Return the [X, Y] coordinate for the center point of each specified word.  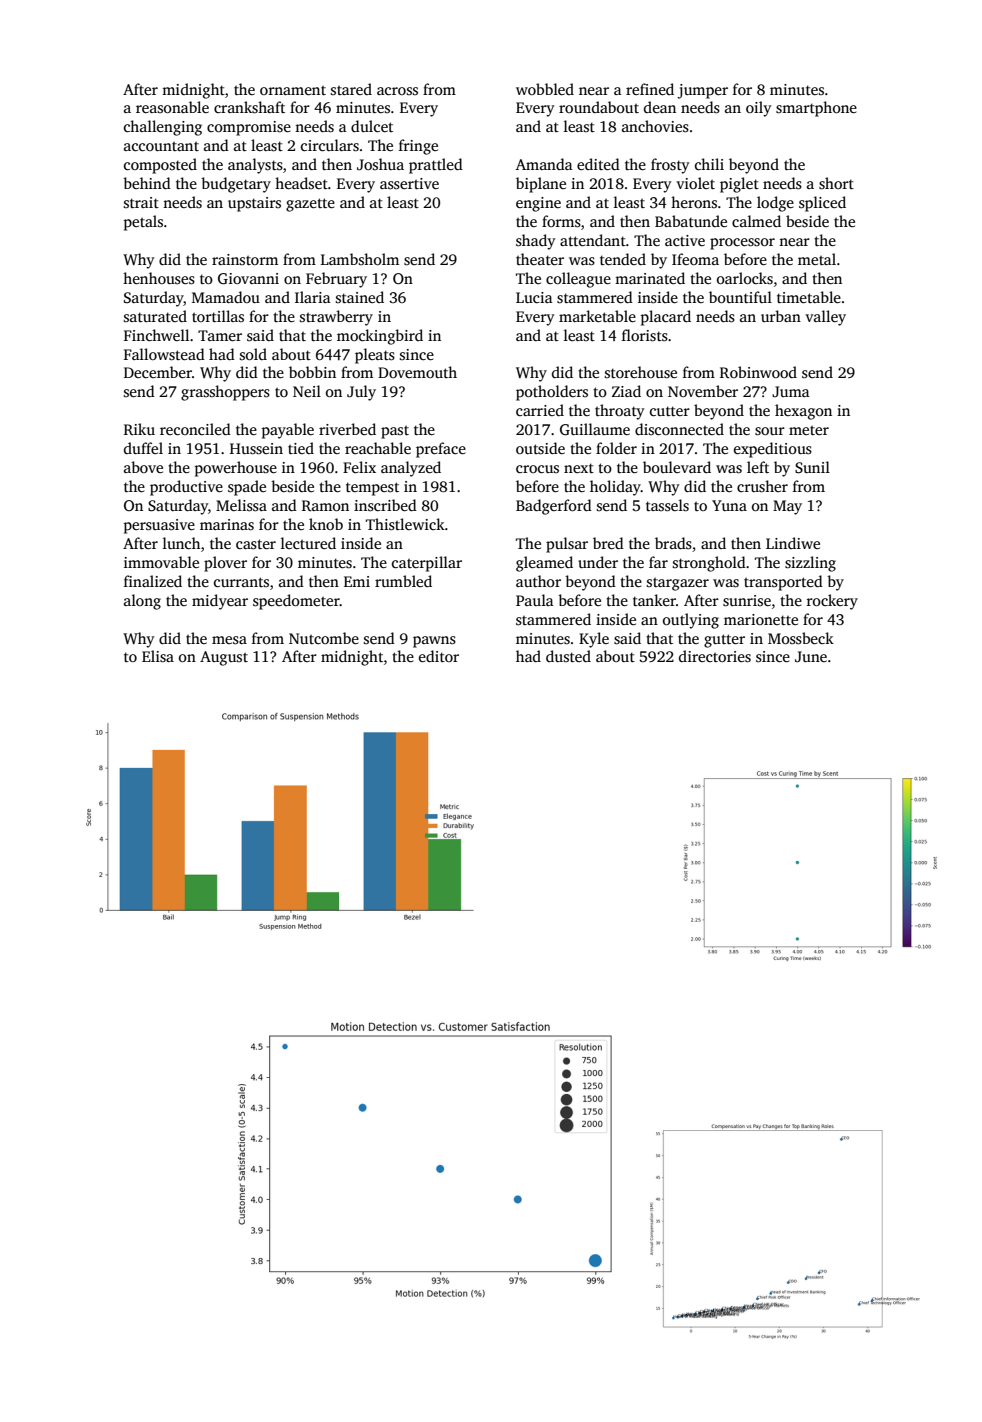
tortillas [218, 316]
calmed [756, 221]
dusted [568, 656]
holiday [615, 488]
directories [715, 656]
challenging [163, 128]
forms [561, 221]
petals [143, 223]
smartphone [816, 109]
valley [825, 318]
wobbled [545, 89]
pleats [375, 356]
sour [770, 431]
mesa [229, 640]
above [143, 467]
